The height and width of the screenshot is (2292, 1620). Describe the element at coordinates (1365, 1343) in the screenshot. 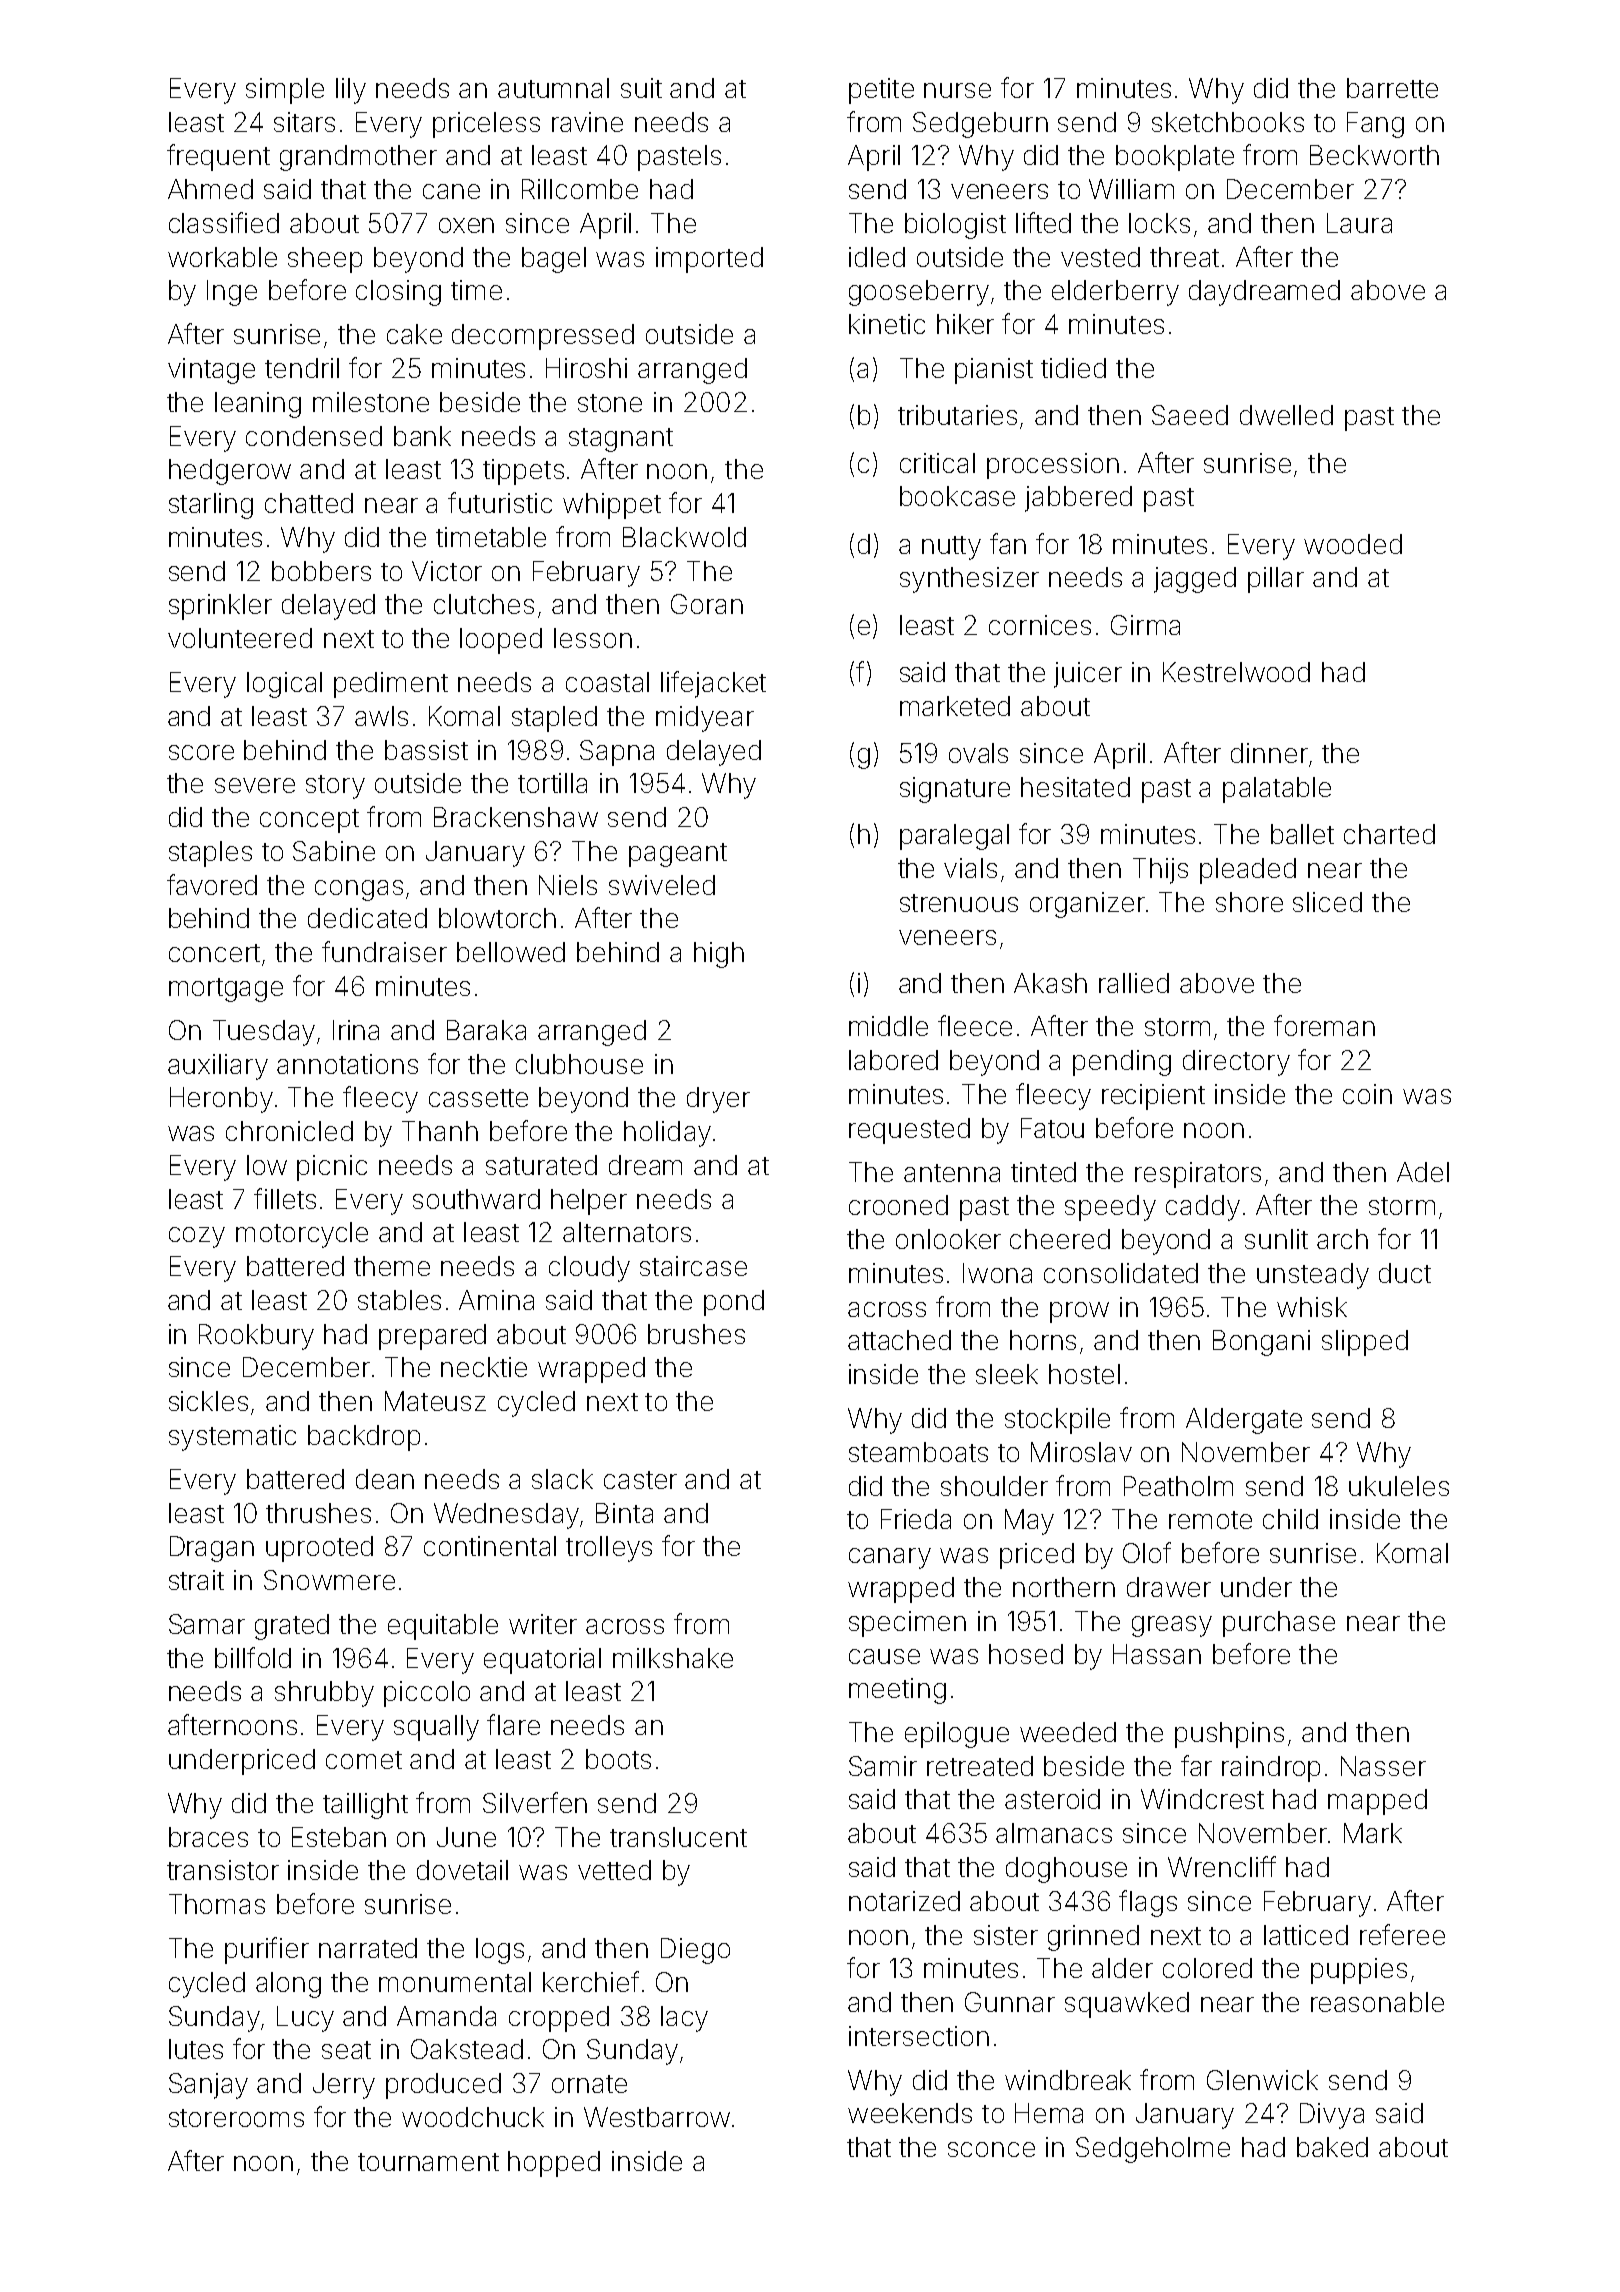

I see `slipped` at that location.
